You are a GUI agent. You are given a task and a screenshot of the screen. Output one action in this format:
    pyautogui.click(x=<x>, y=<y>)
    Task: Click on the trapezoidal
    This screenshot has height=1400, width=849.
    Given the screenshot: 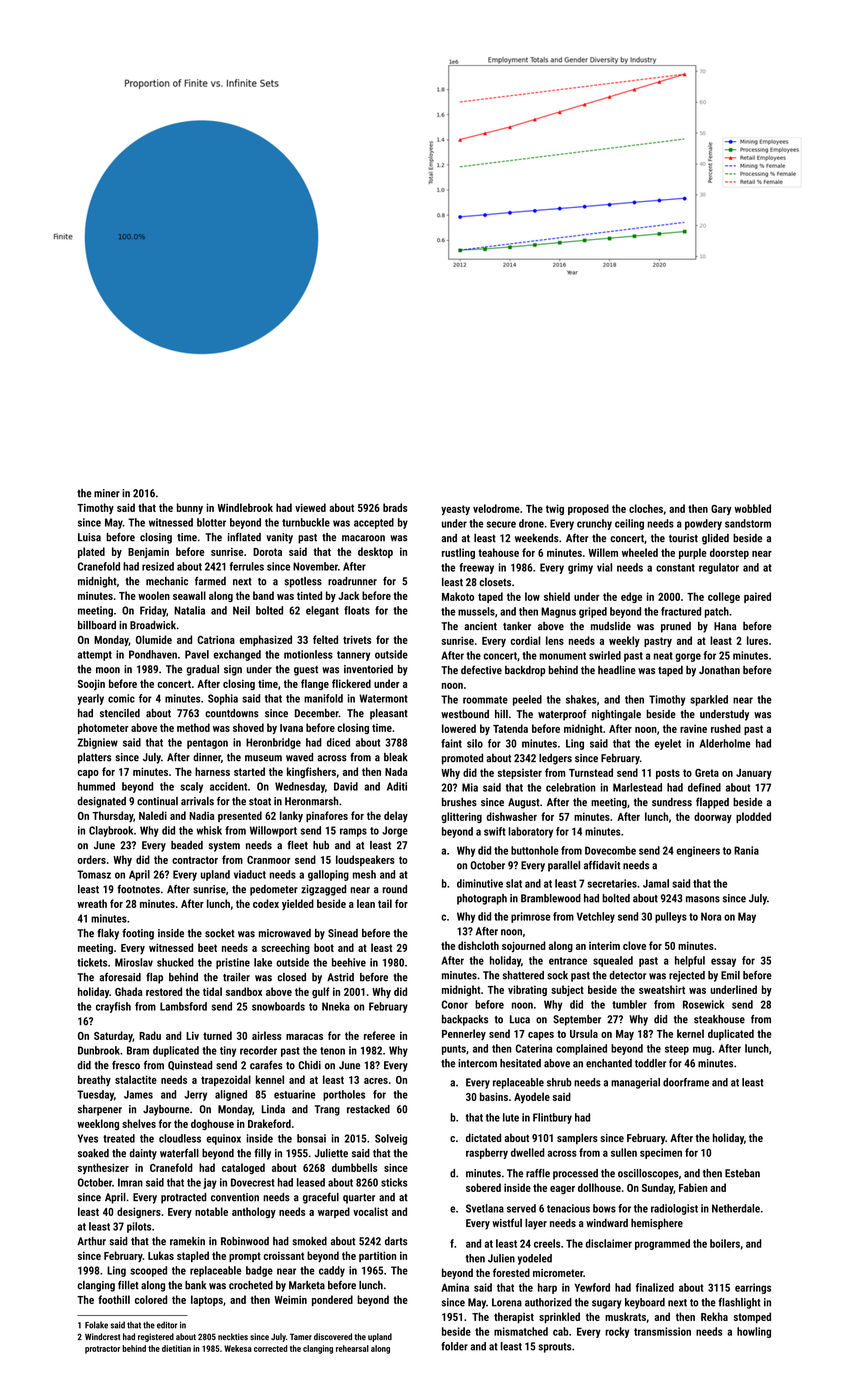 What is the action you would take?
    pyautogui.click(x=226, y=1080)
